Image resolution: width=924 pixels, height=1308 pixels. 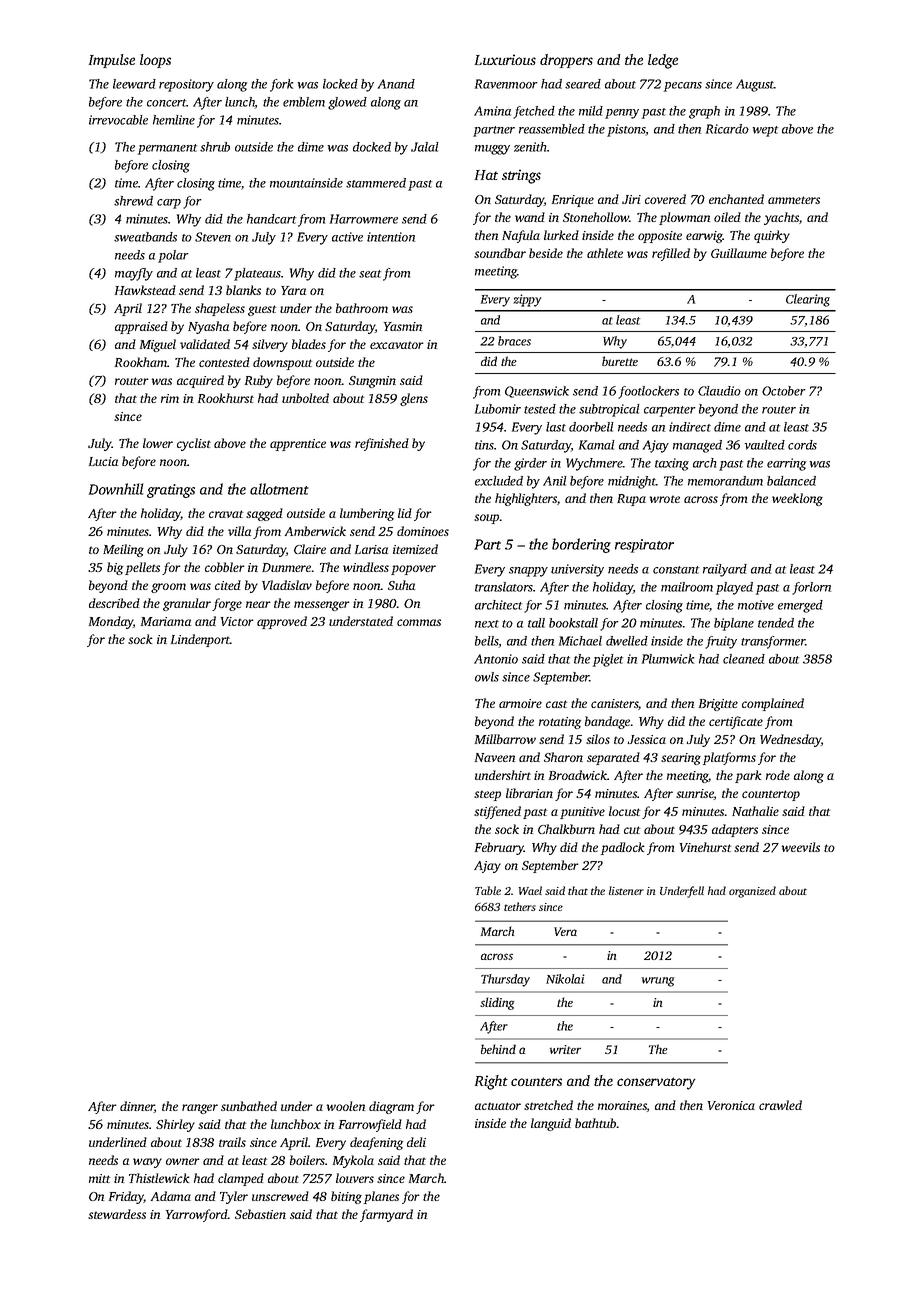 What do you see at coordinates (663, 61) in the screenshot?
I see `ledge` at bounding box center [663, 61].
